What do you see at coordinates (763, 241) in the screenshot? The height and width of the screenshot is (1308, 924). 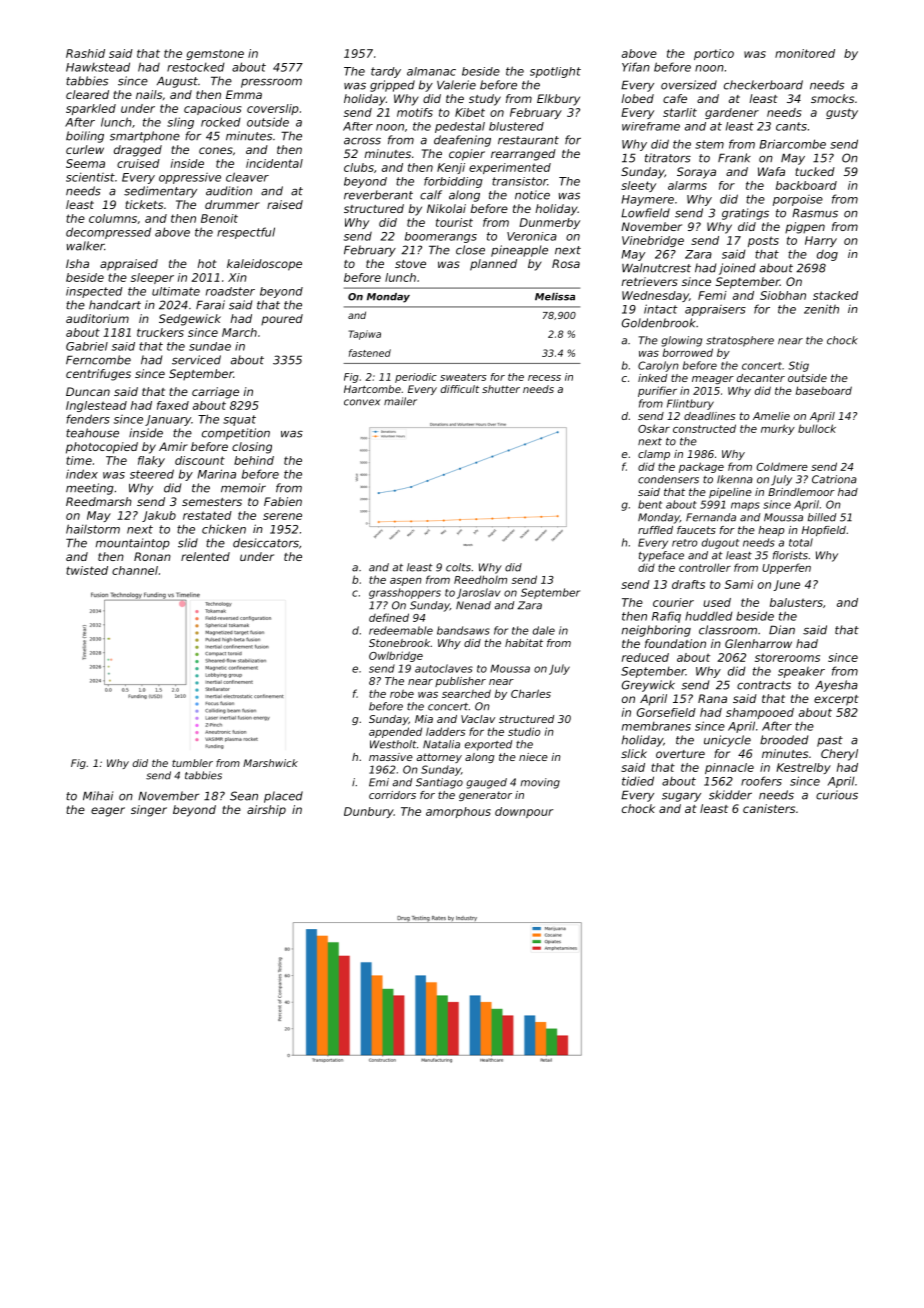 I see `posts` at bounding box center [763, 241].
